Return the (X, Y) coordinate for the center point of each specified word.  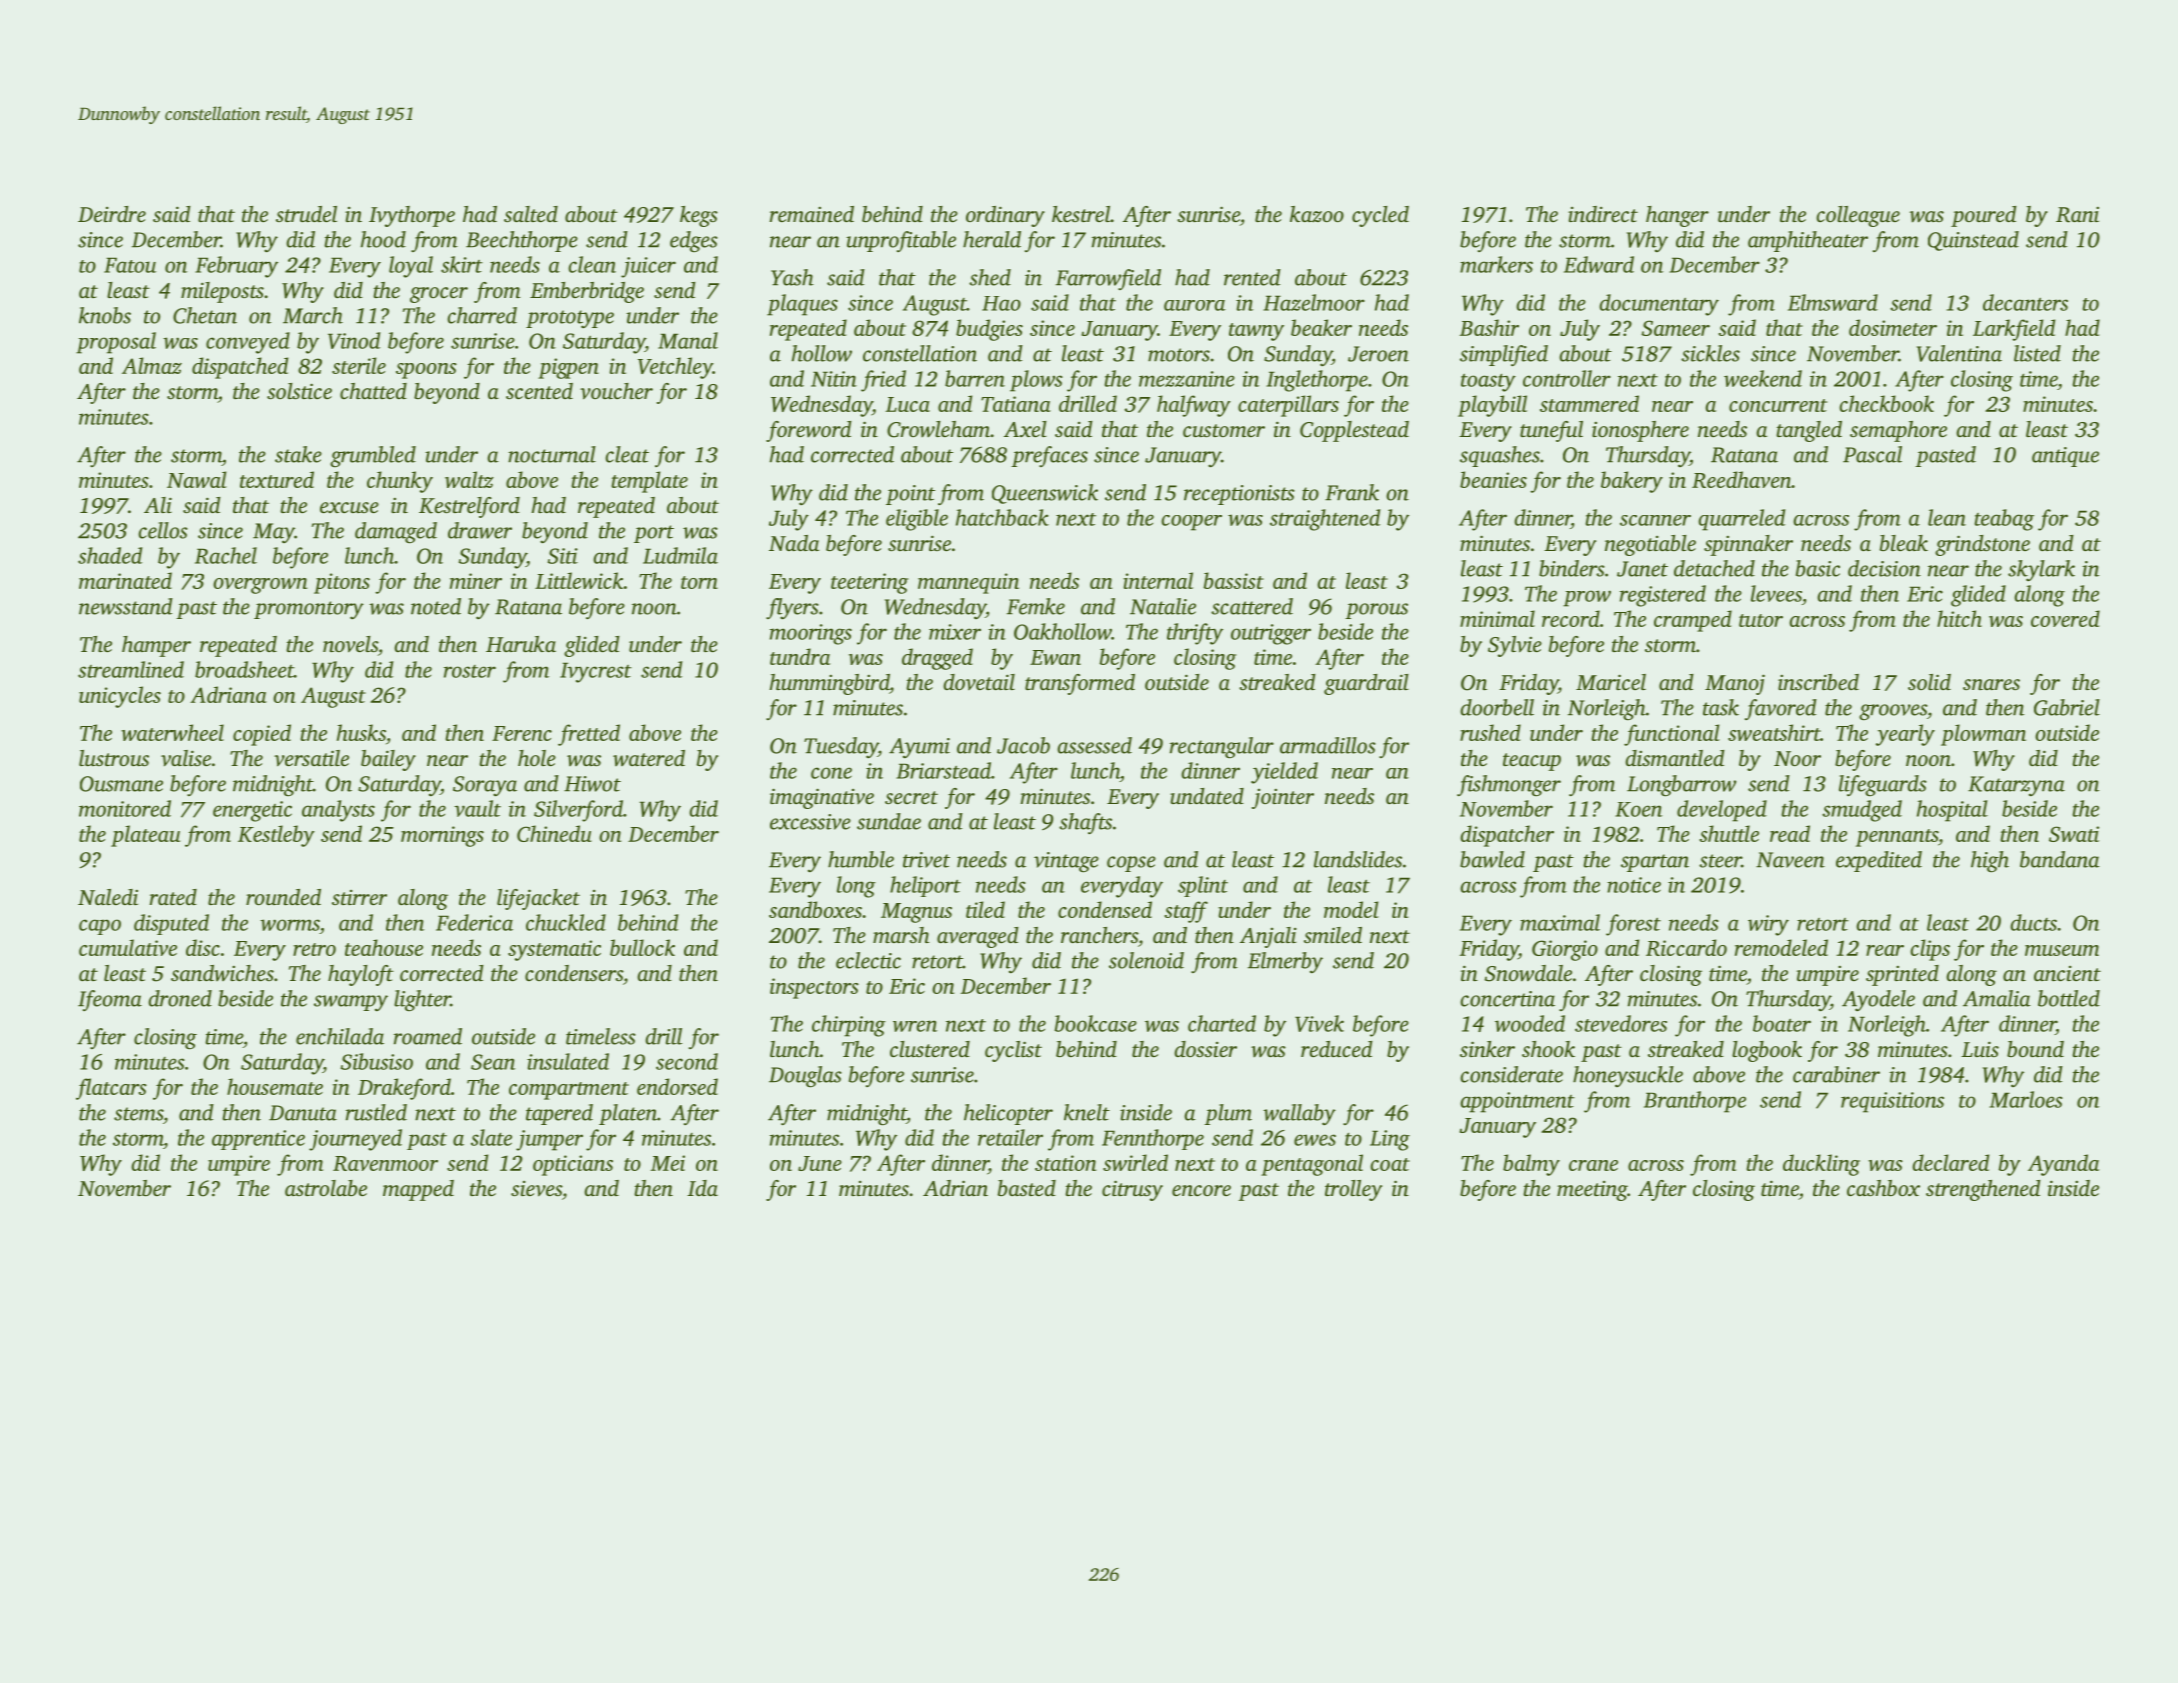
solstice (299, 391)
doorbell (1497, 707)
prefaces (1049, 456)
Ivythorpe (412, 216)
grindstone (1982, 545)
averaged (978, 937)
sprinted (1902, 975)
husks (361, 732)
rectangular (1222, 748)
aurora (1195, 305)
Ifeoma (110, 1000)
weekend (1763, 378)
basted (1027, 1188)
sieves (536, 1189)
